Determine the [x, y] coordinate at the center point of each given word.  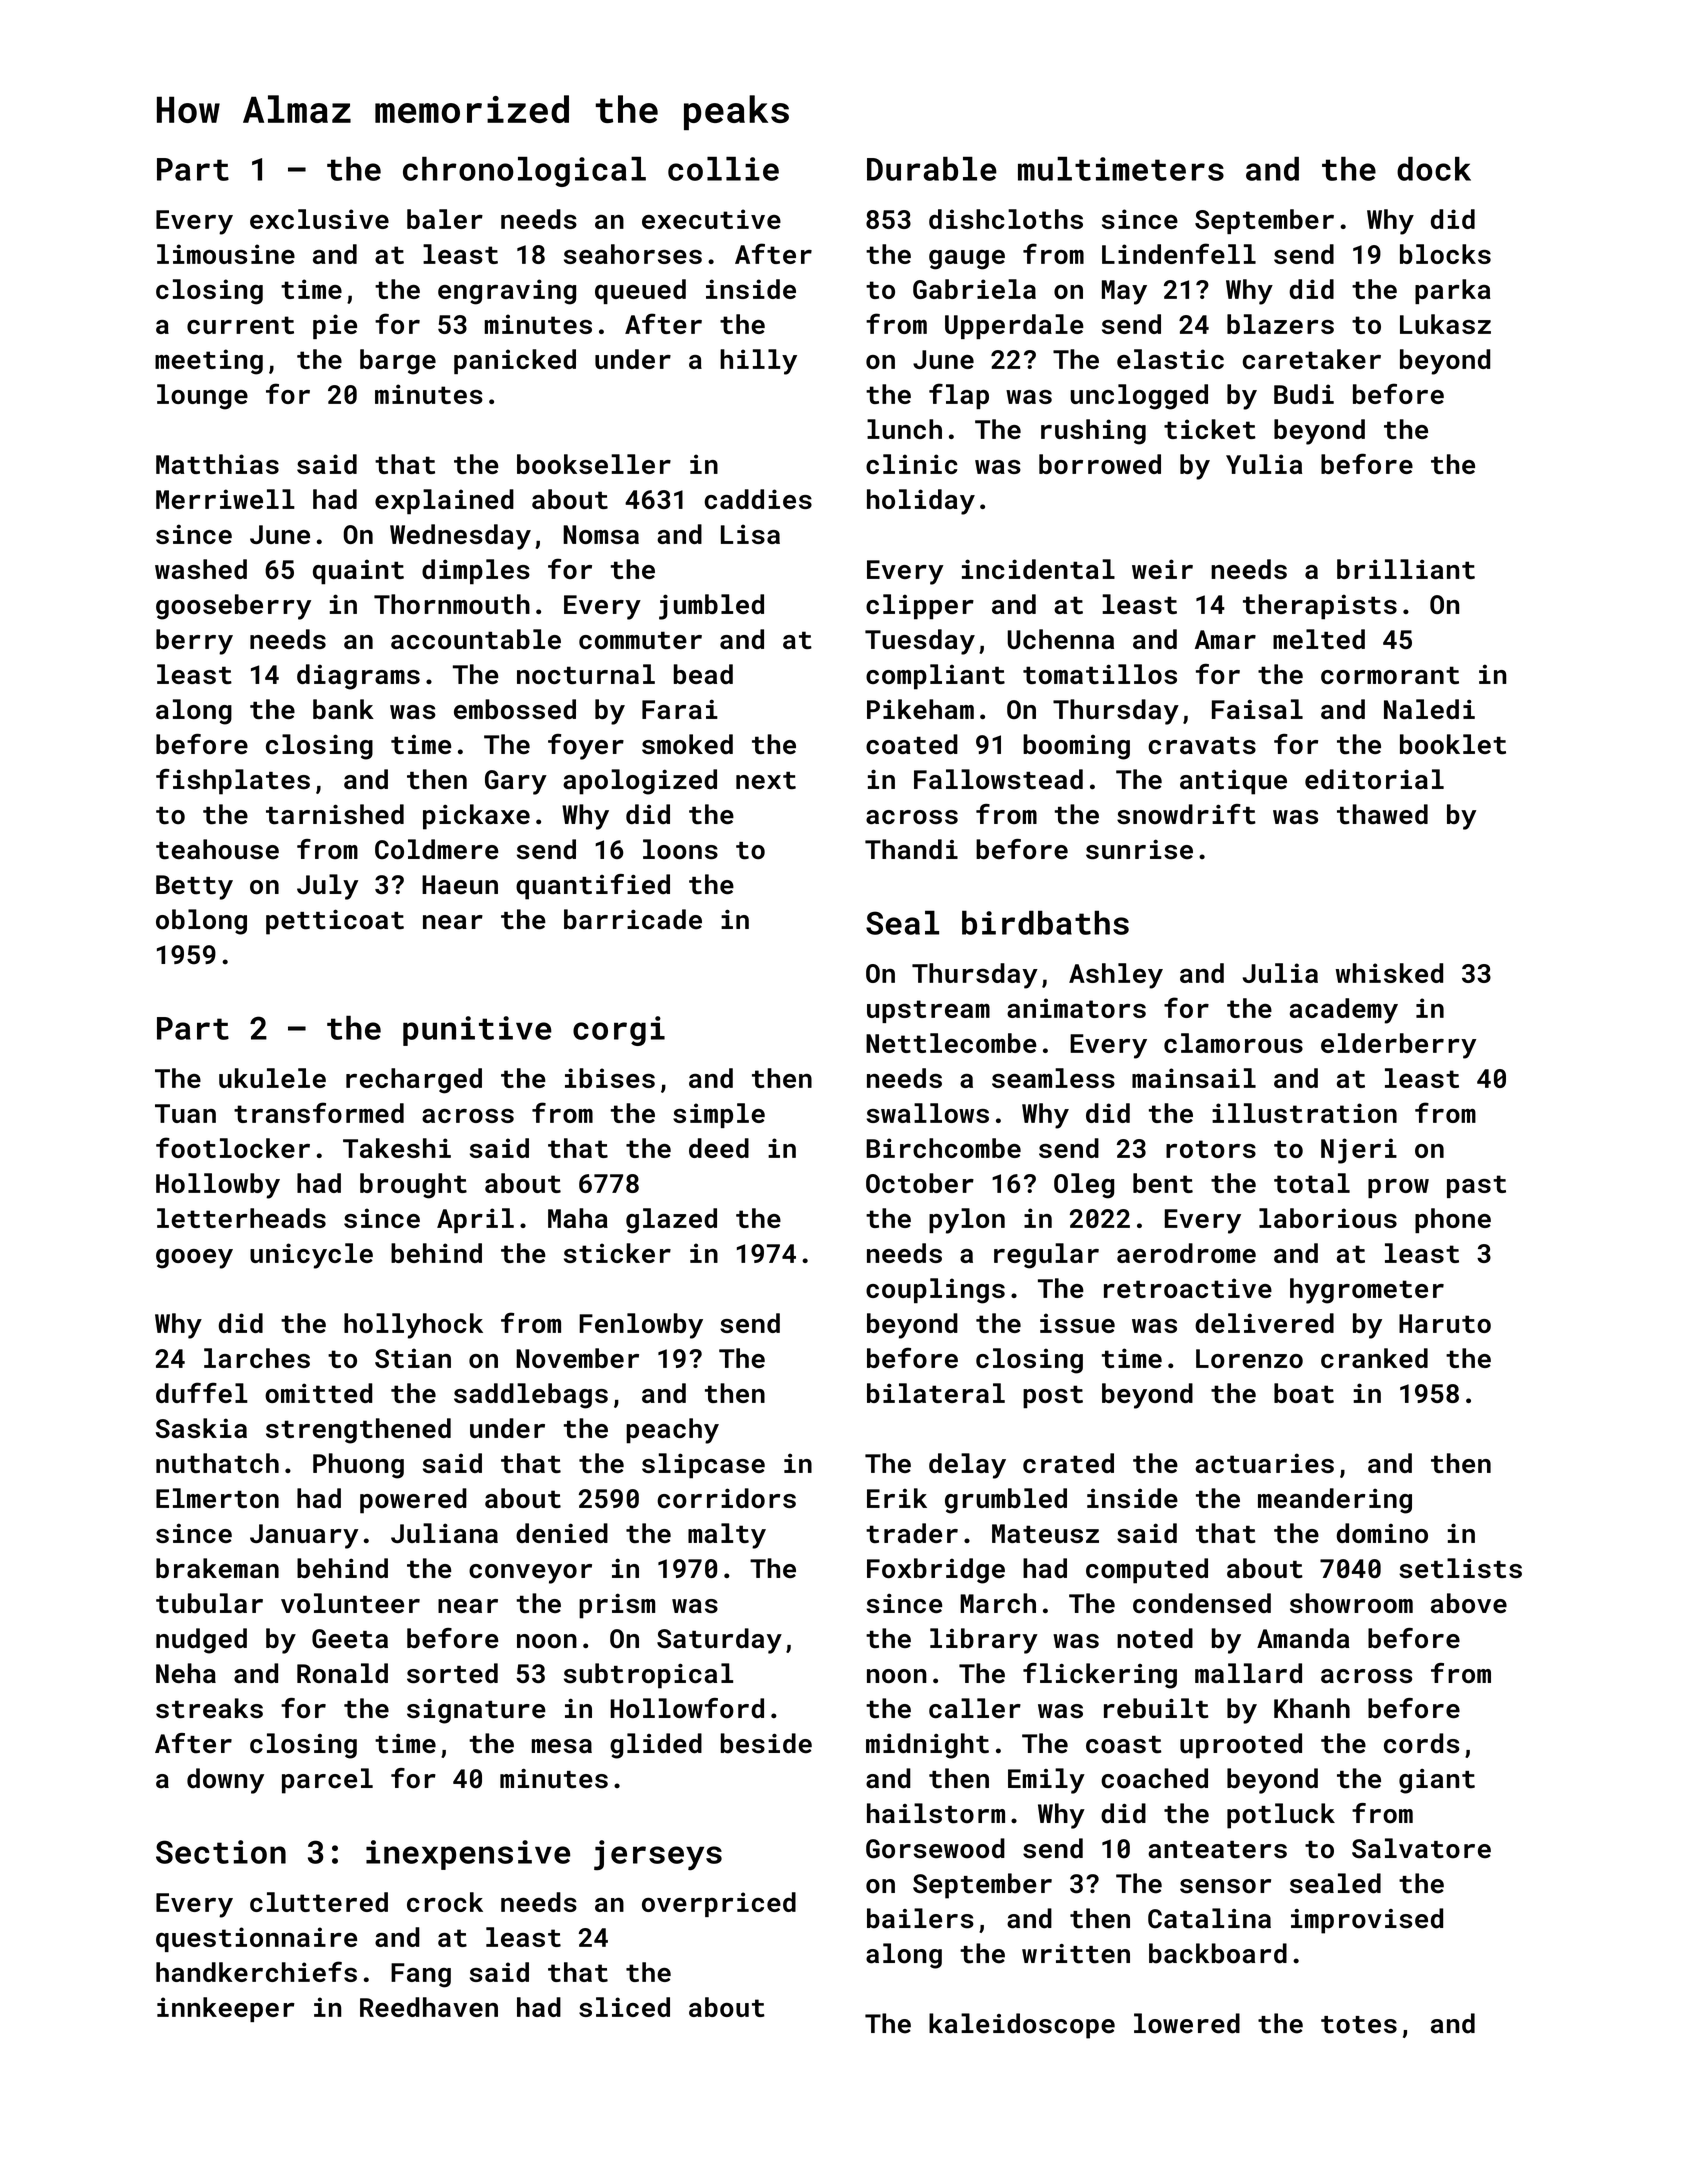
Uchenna [1060, 639]
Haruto [1445, 1323]
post [1053, 1397]
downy [225, 1781]
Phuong [358, 1466]
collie [723, 168]
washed [201, 569]
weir [1162, 569]
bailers [920, 1918]
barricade [633, 919]
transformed [319, 1112]
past [1476, 1186]
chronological [524, 171]
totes [1359, 2025]
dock [1434, 169]
